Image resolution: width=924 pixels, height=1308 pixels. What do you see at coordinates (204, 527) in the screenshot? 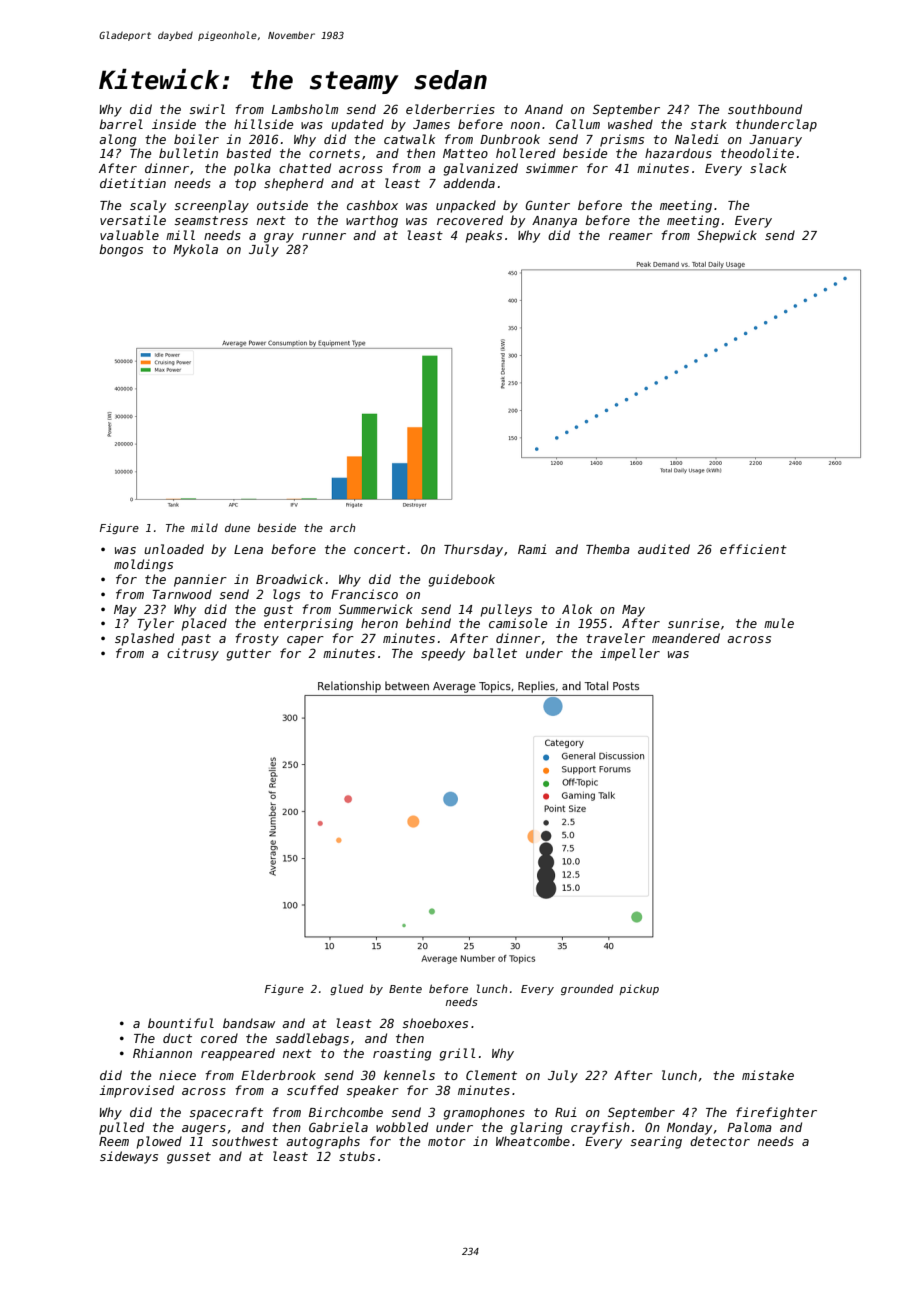
I see `mild` at bounding box center [204, 527].
